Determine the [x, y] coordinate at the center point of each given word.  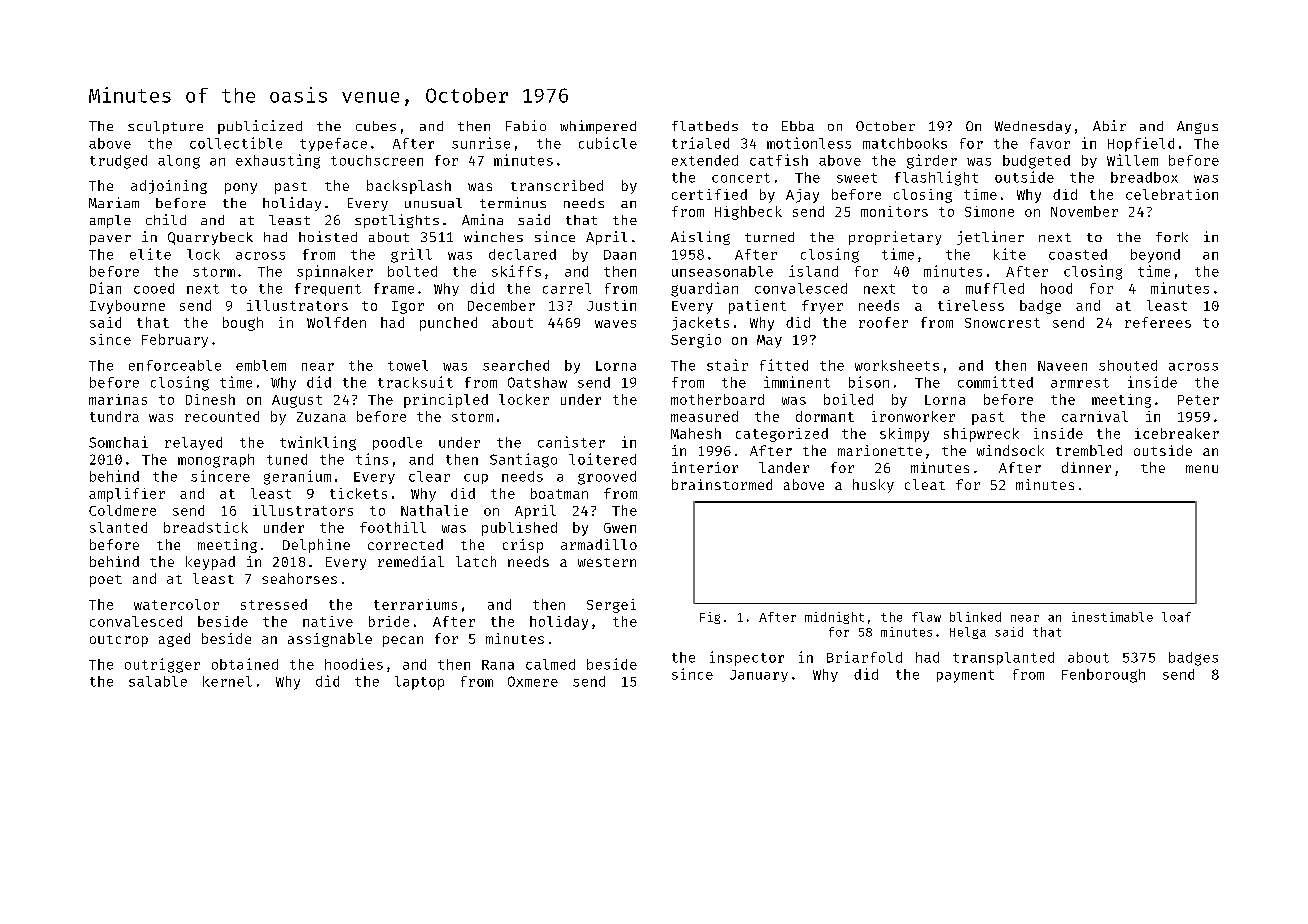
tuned [287, 459]
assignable [330, 640]
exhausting [278, 161]
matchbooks [905, 143]
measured [704, 416]
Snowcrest [1002, 323]
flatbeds [705, 126]
